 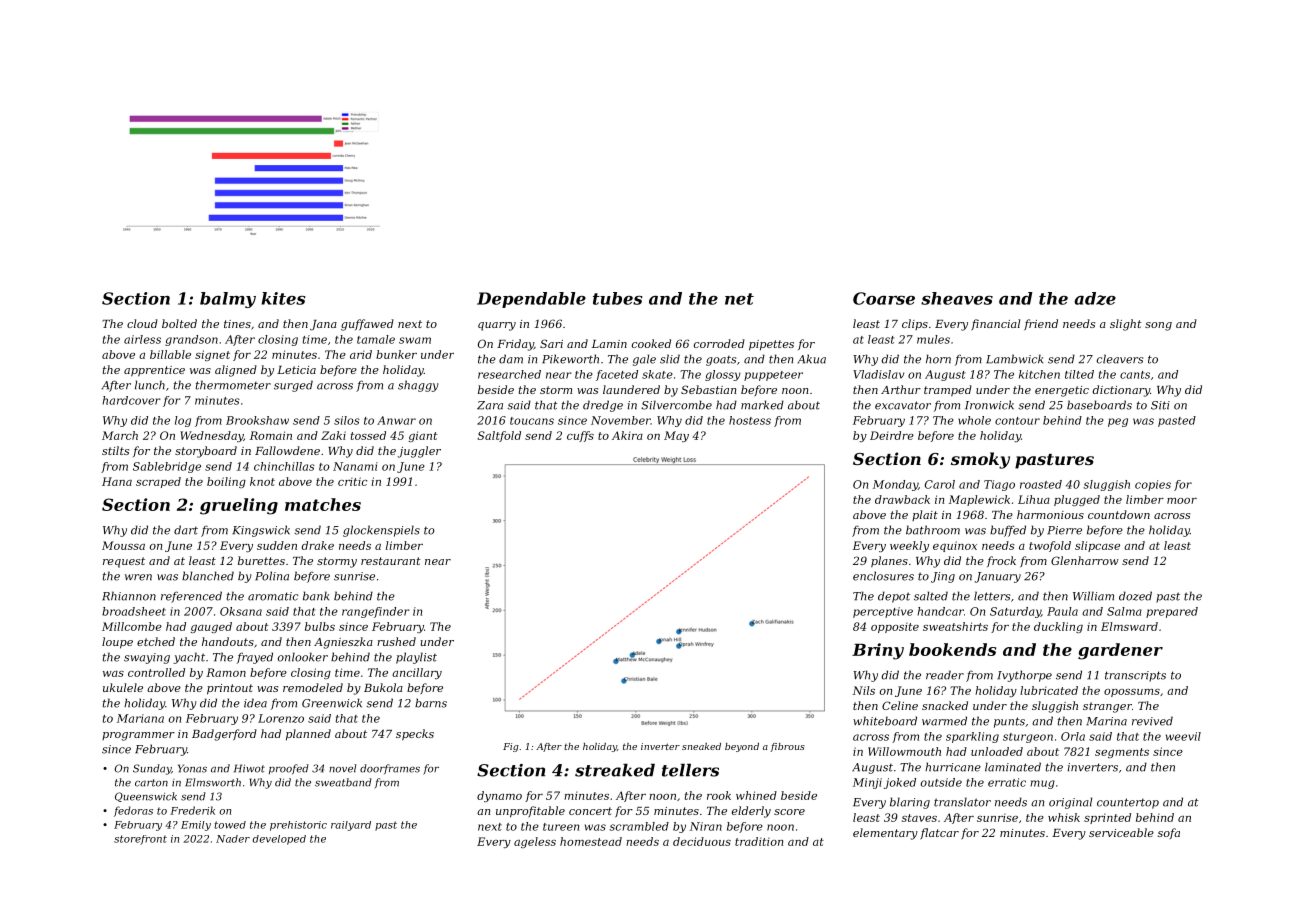 I want to click on sweatband, so click(x=343, y=782).
